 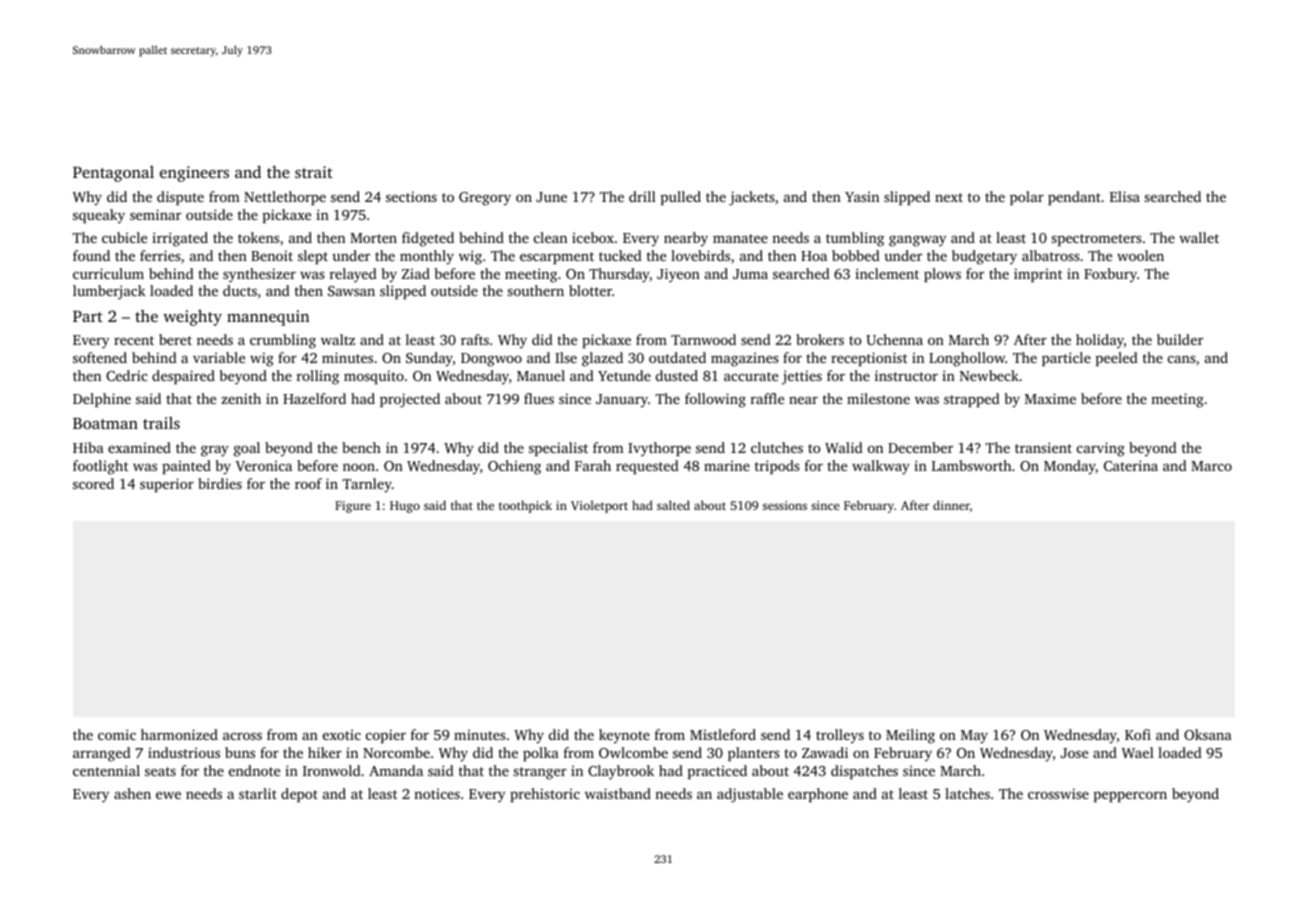 I want to click on prehistoric, so click(x=545, y=795).
